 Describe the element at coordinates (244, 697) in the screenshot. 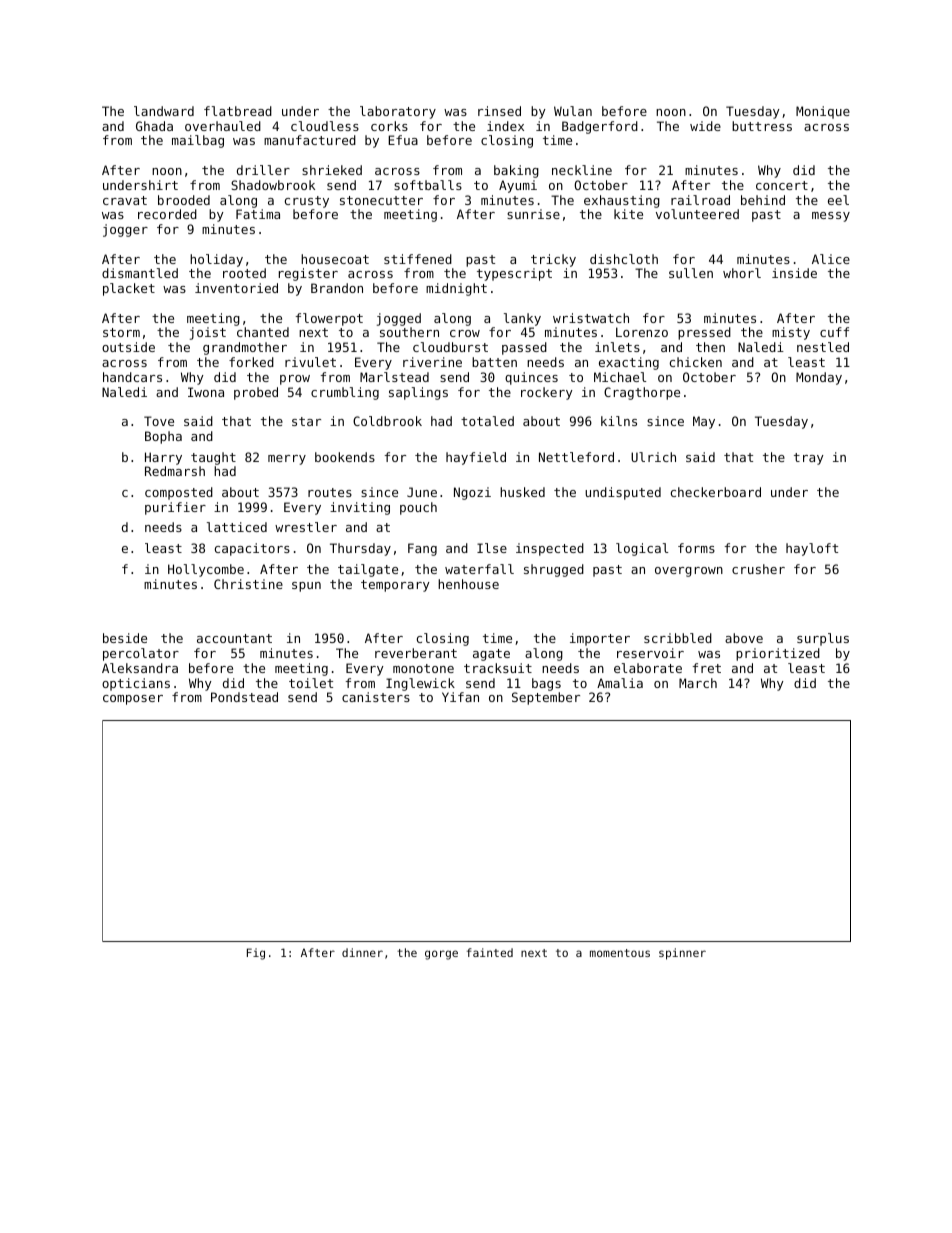

I see `Pondstead` at that location.
